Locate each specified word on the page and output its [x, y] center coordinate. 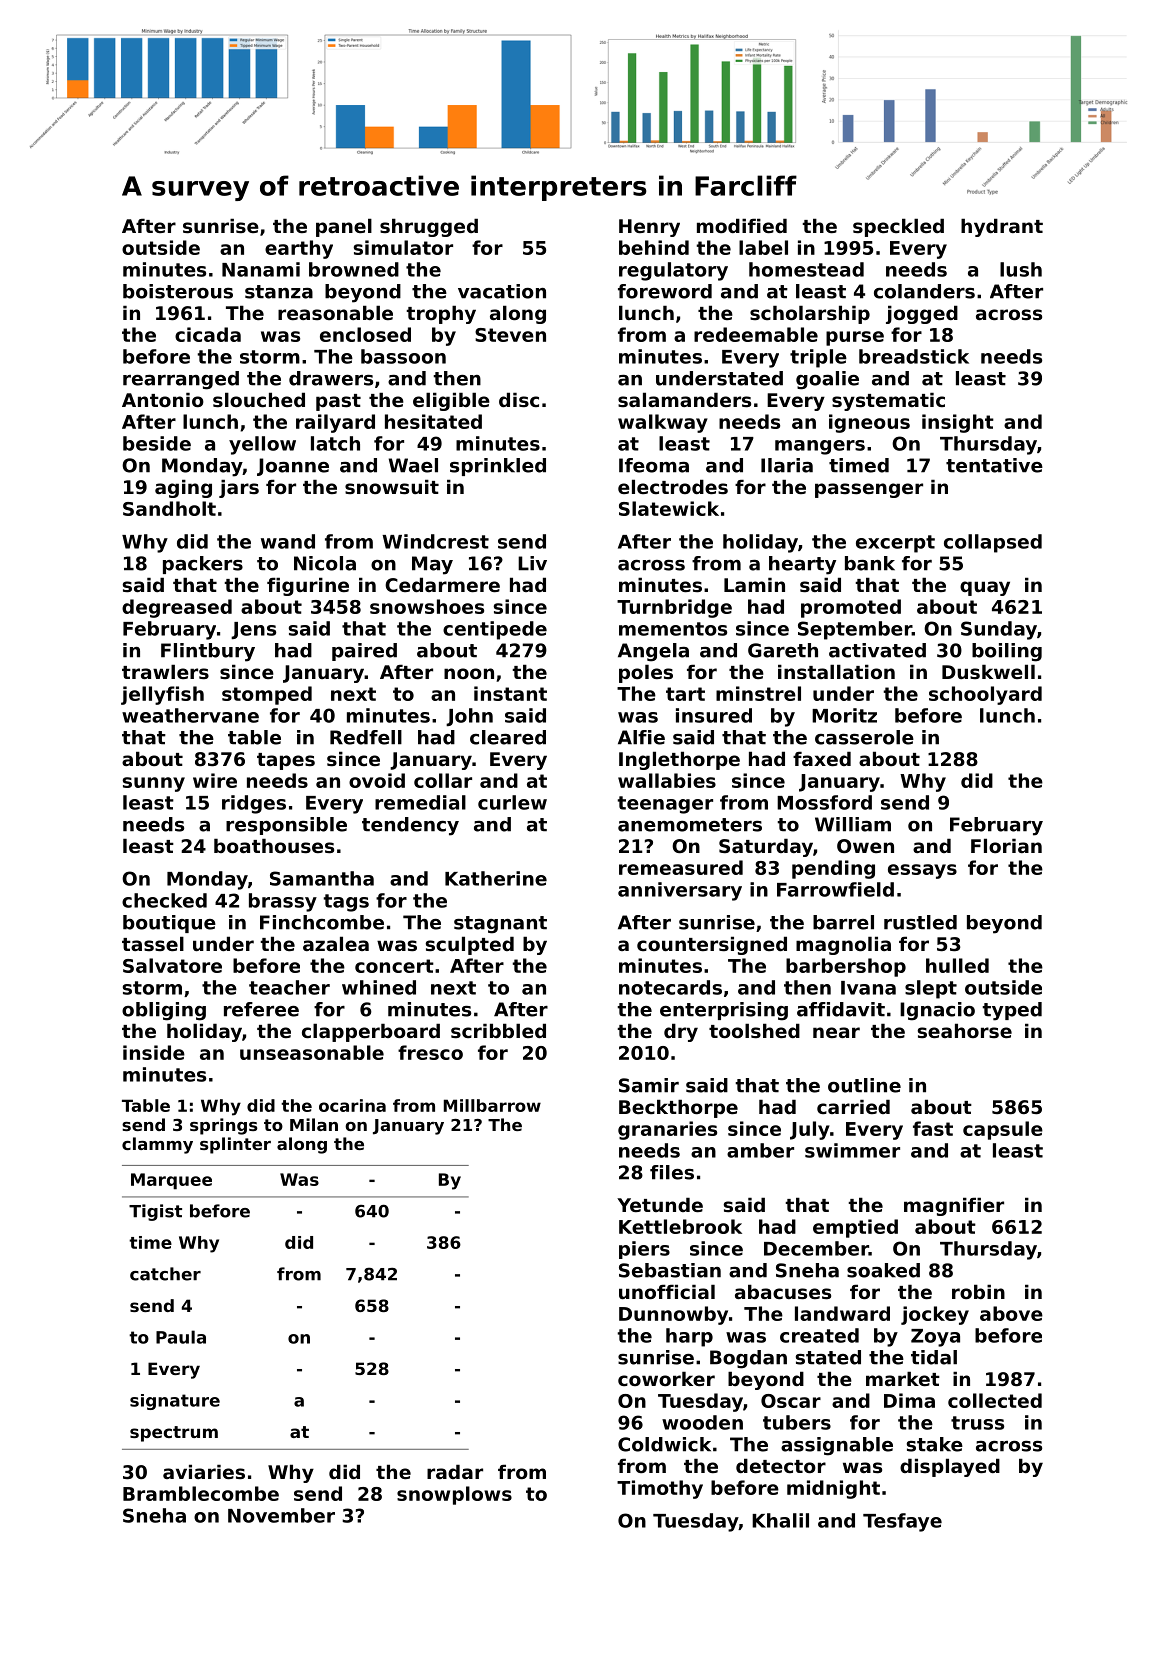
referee [261, 1009]
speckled [898, 227]
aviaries [204, 1472]
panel [344, 227]
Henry [649, 228]
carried [853, 1106]
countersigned [712, 945]
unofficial [667, 1291]
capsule [1003, 1130]
